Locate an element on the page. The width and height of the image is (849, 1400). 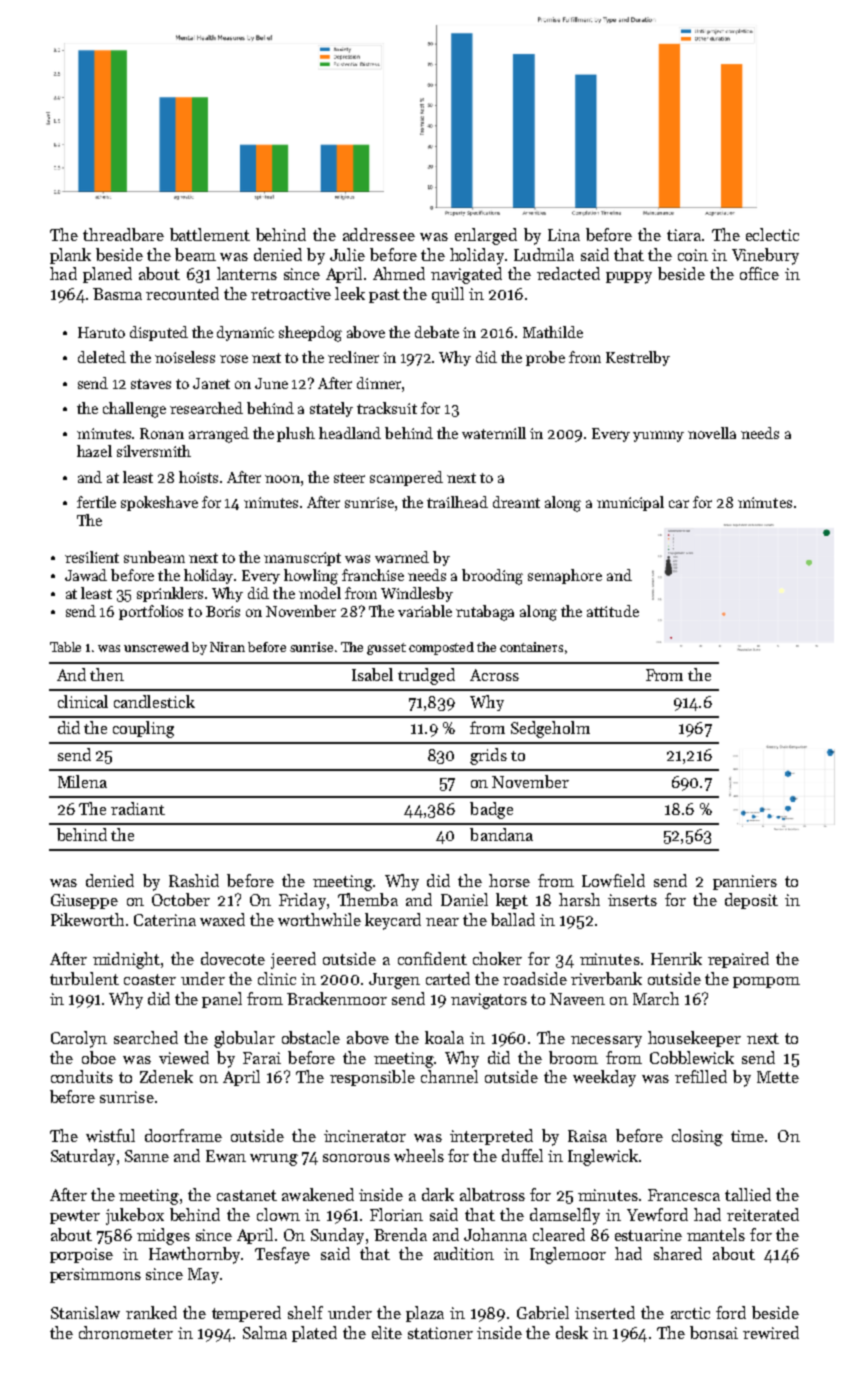
rewired is located at coordinates (771, 1332).
